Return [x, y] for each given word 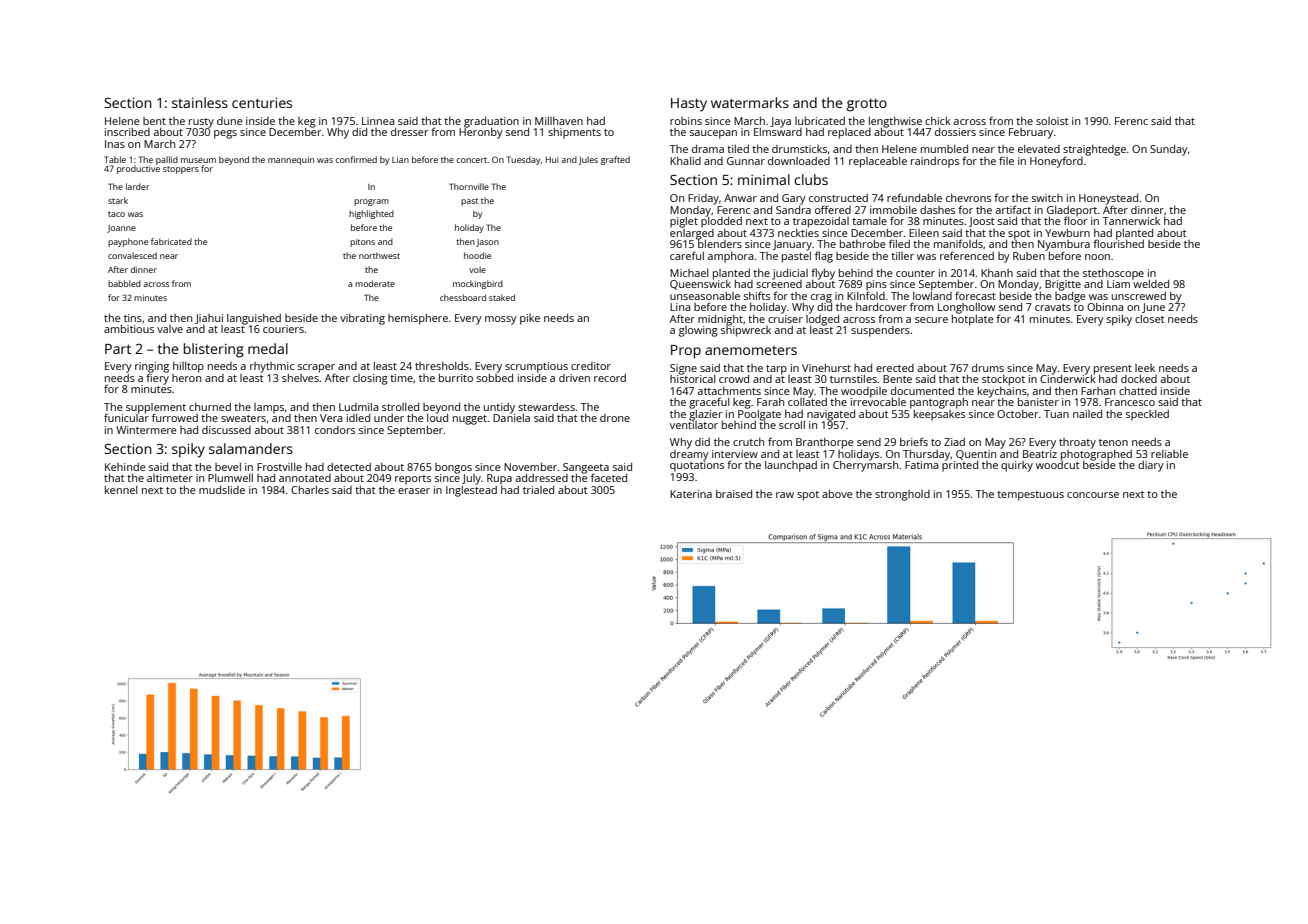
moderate [375, 283]
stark [118, 200]
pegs [225, 134]
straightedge [1094, 150]
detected [349, 467]
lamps [269, 408]
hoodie [477, 255]
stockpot [1003, 380]
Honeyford [1056, 162]
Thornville [469, 186]
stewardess [546, 407]
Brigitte [1063, 285]
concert [472, 160]
